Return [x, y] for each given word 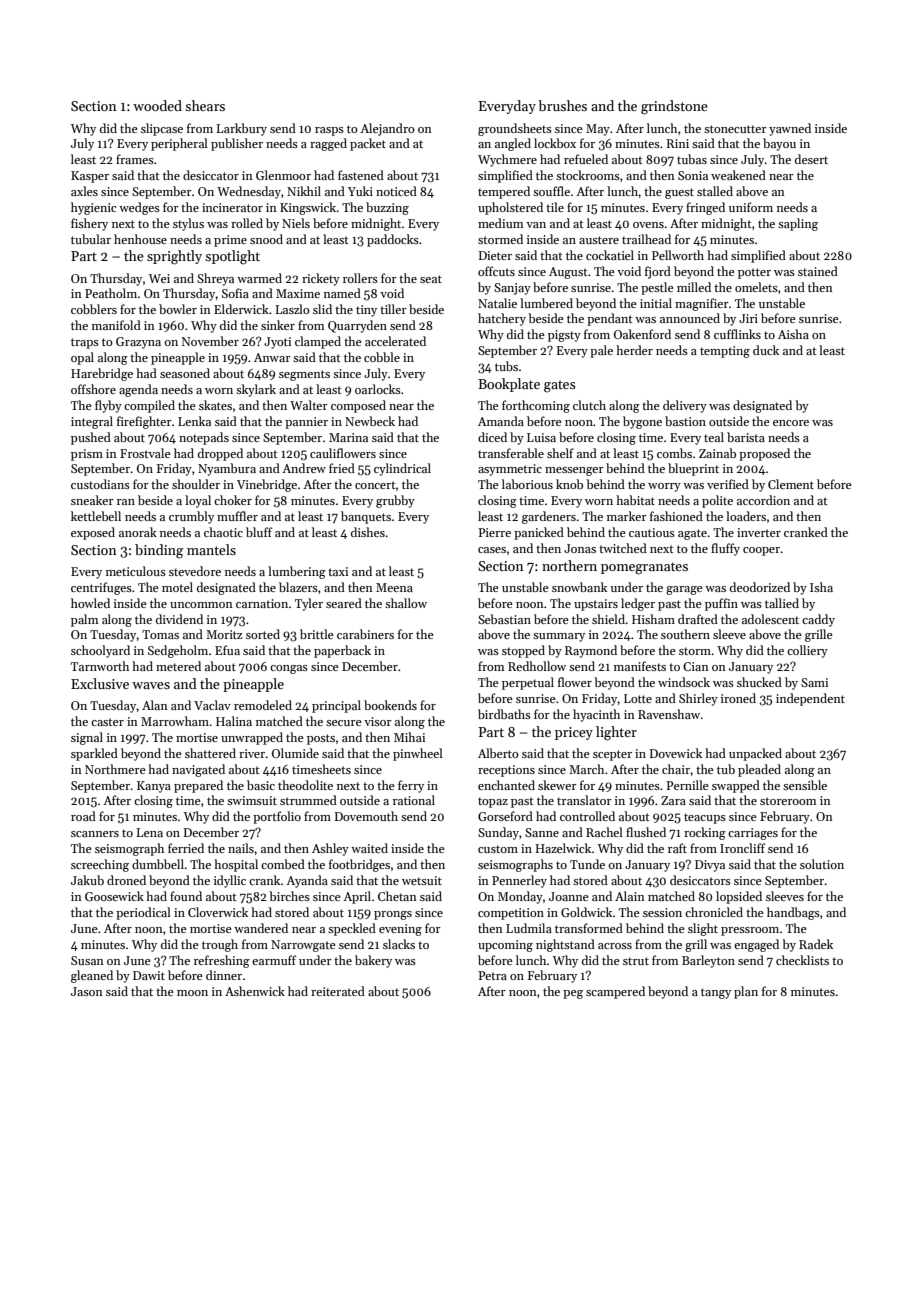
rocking [705, 833]
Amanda [501, 421]
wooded [157, 105]
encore [791, 423]
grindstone [674, 107]
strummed [308, 800]
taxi [338, 571]
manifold [116, 325]
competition [511, 914]
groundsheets [515, 129]
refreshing [222, 961]
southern [685, 634]
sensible [805, 785]
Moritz [224, 634]
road [83, 816]
